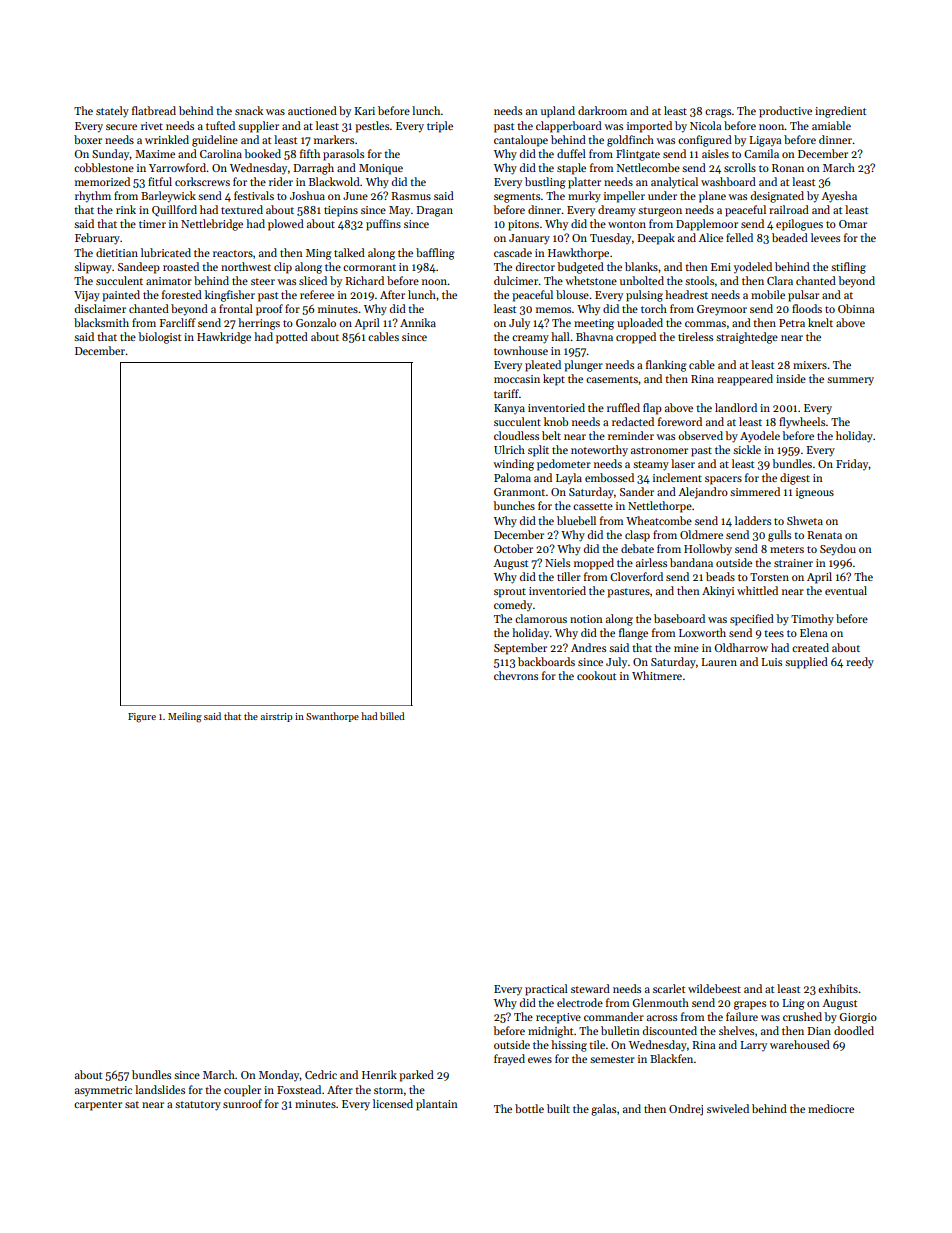  Describe the element at coordinates (341, 211) in the document. I see `tiepins` at that location.
